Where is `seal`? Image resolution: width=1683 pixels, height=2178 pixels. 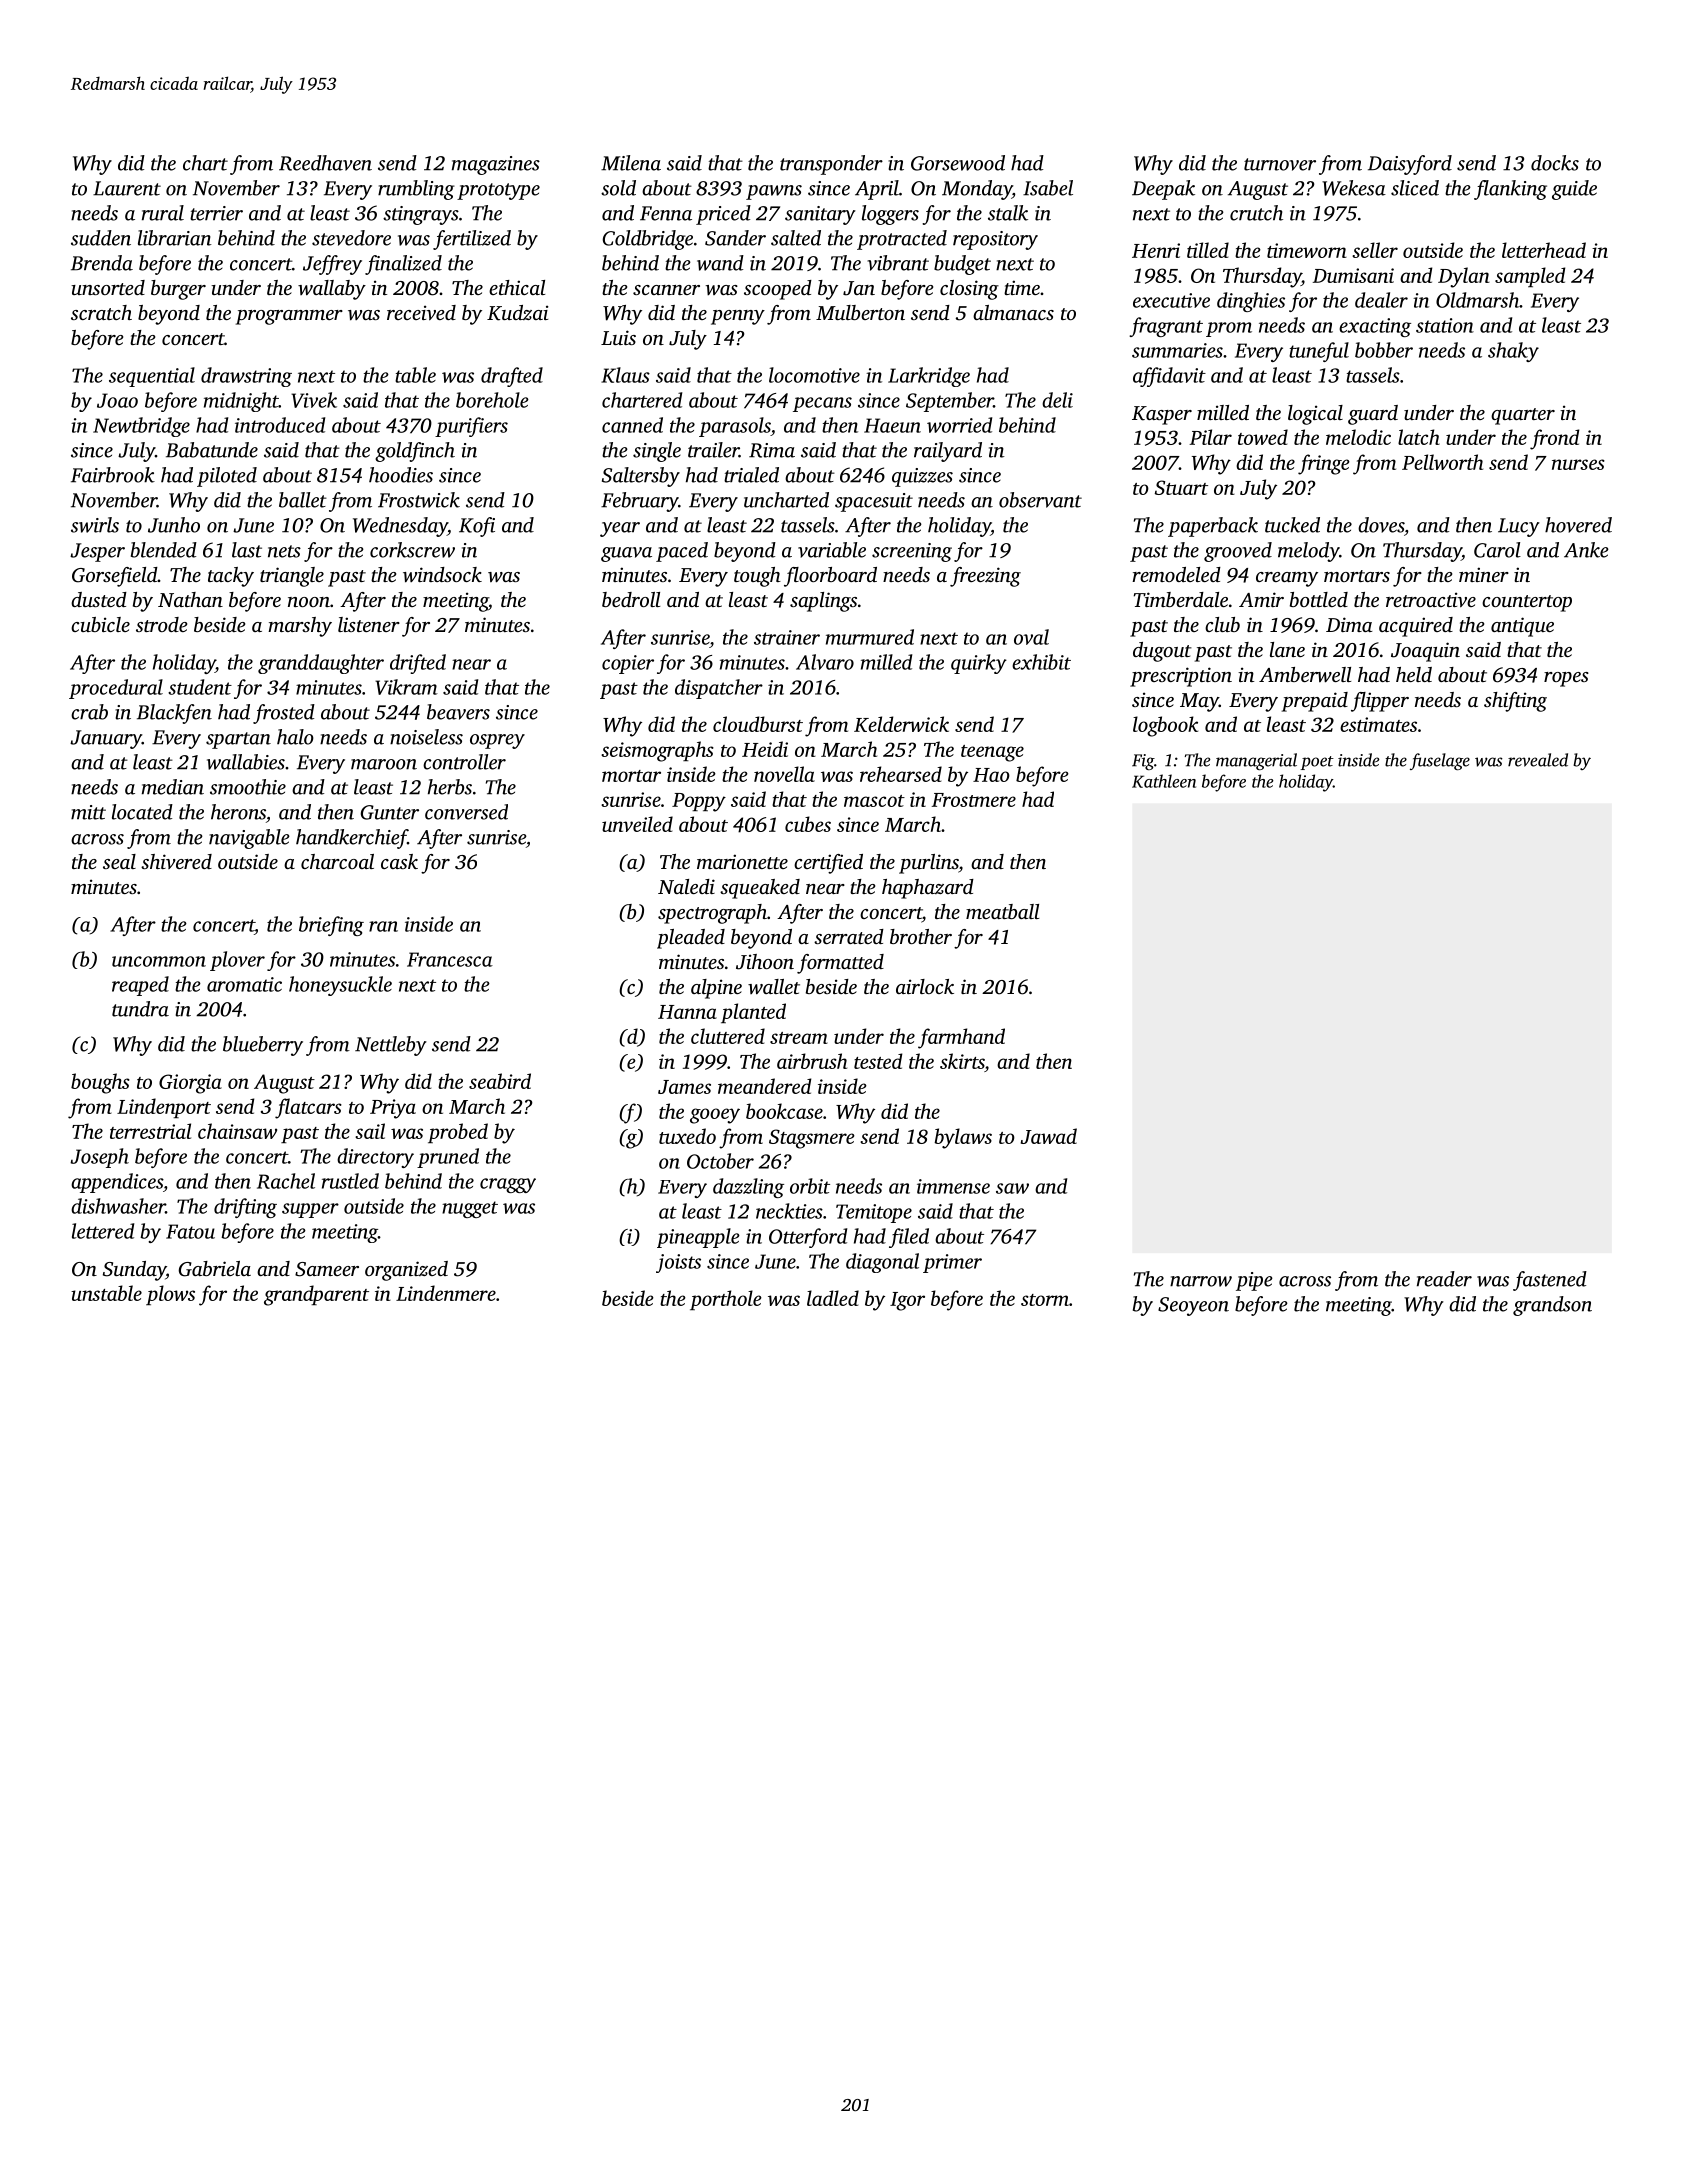
seal is located at coordinates (119, 861).
